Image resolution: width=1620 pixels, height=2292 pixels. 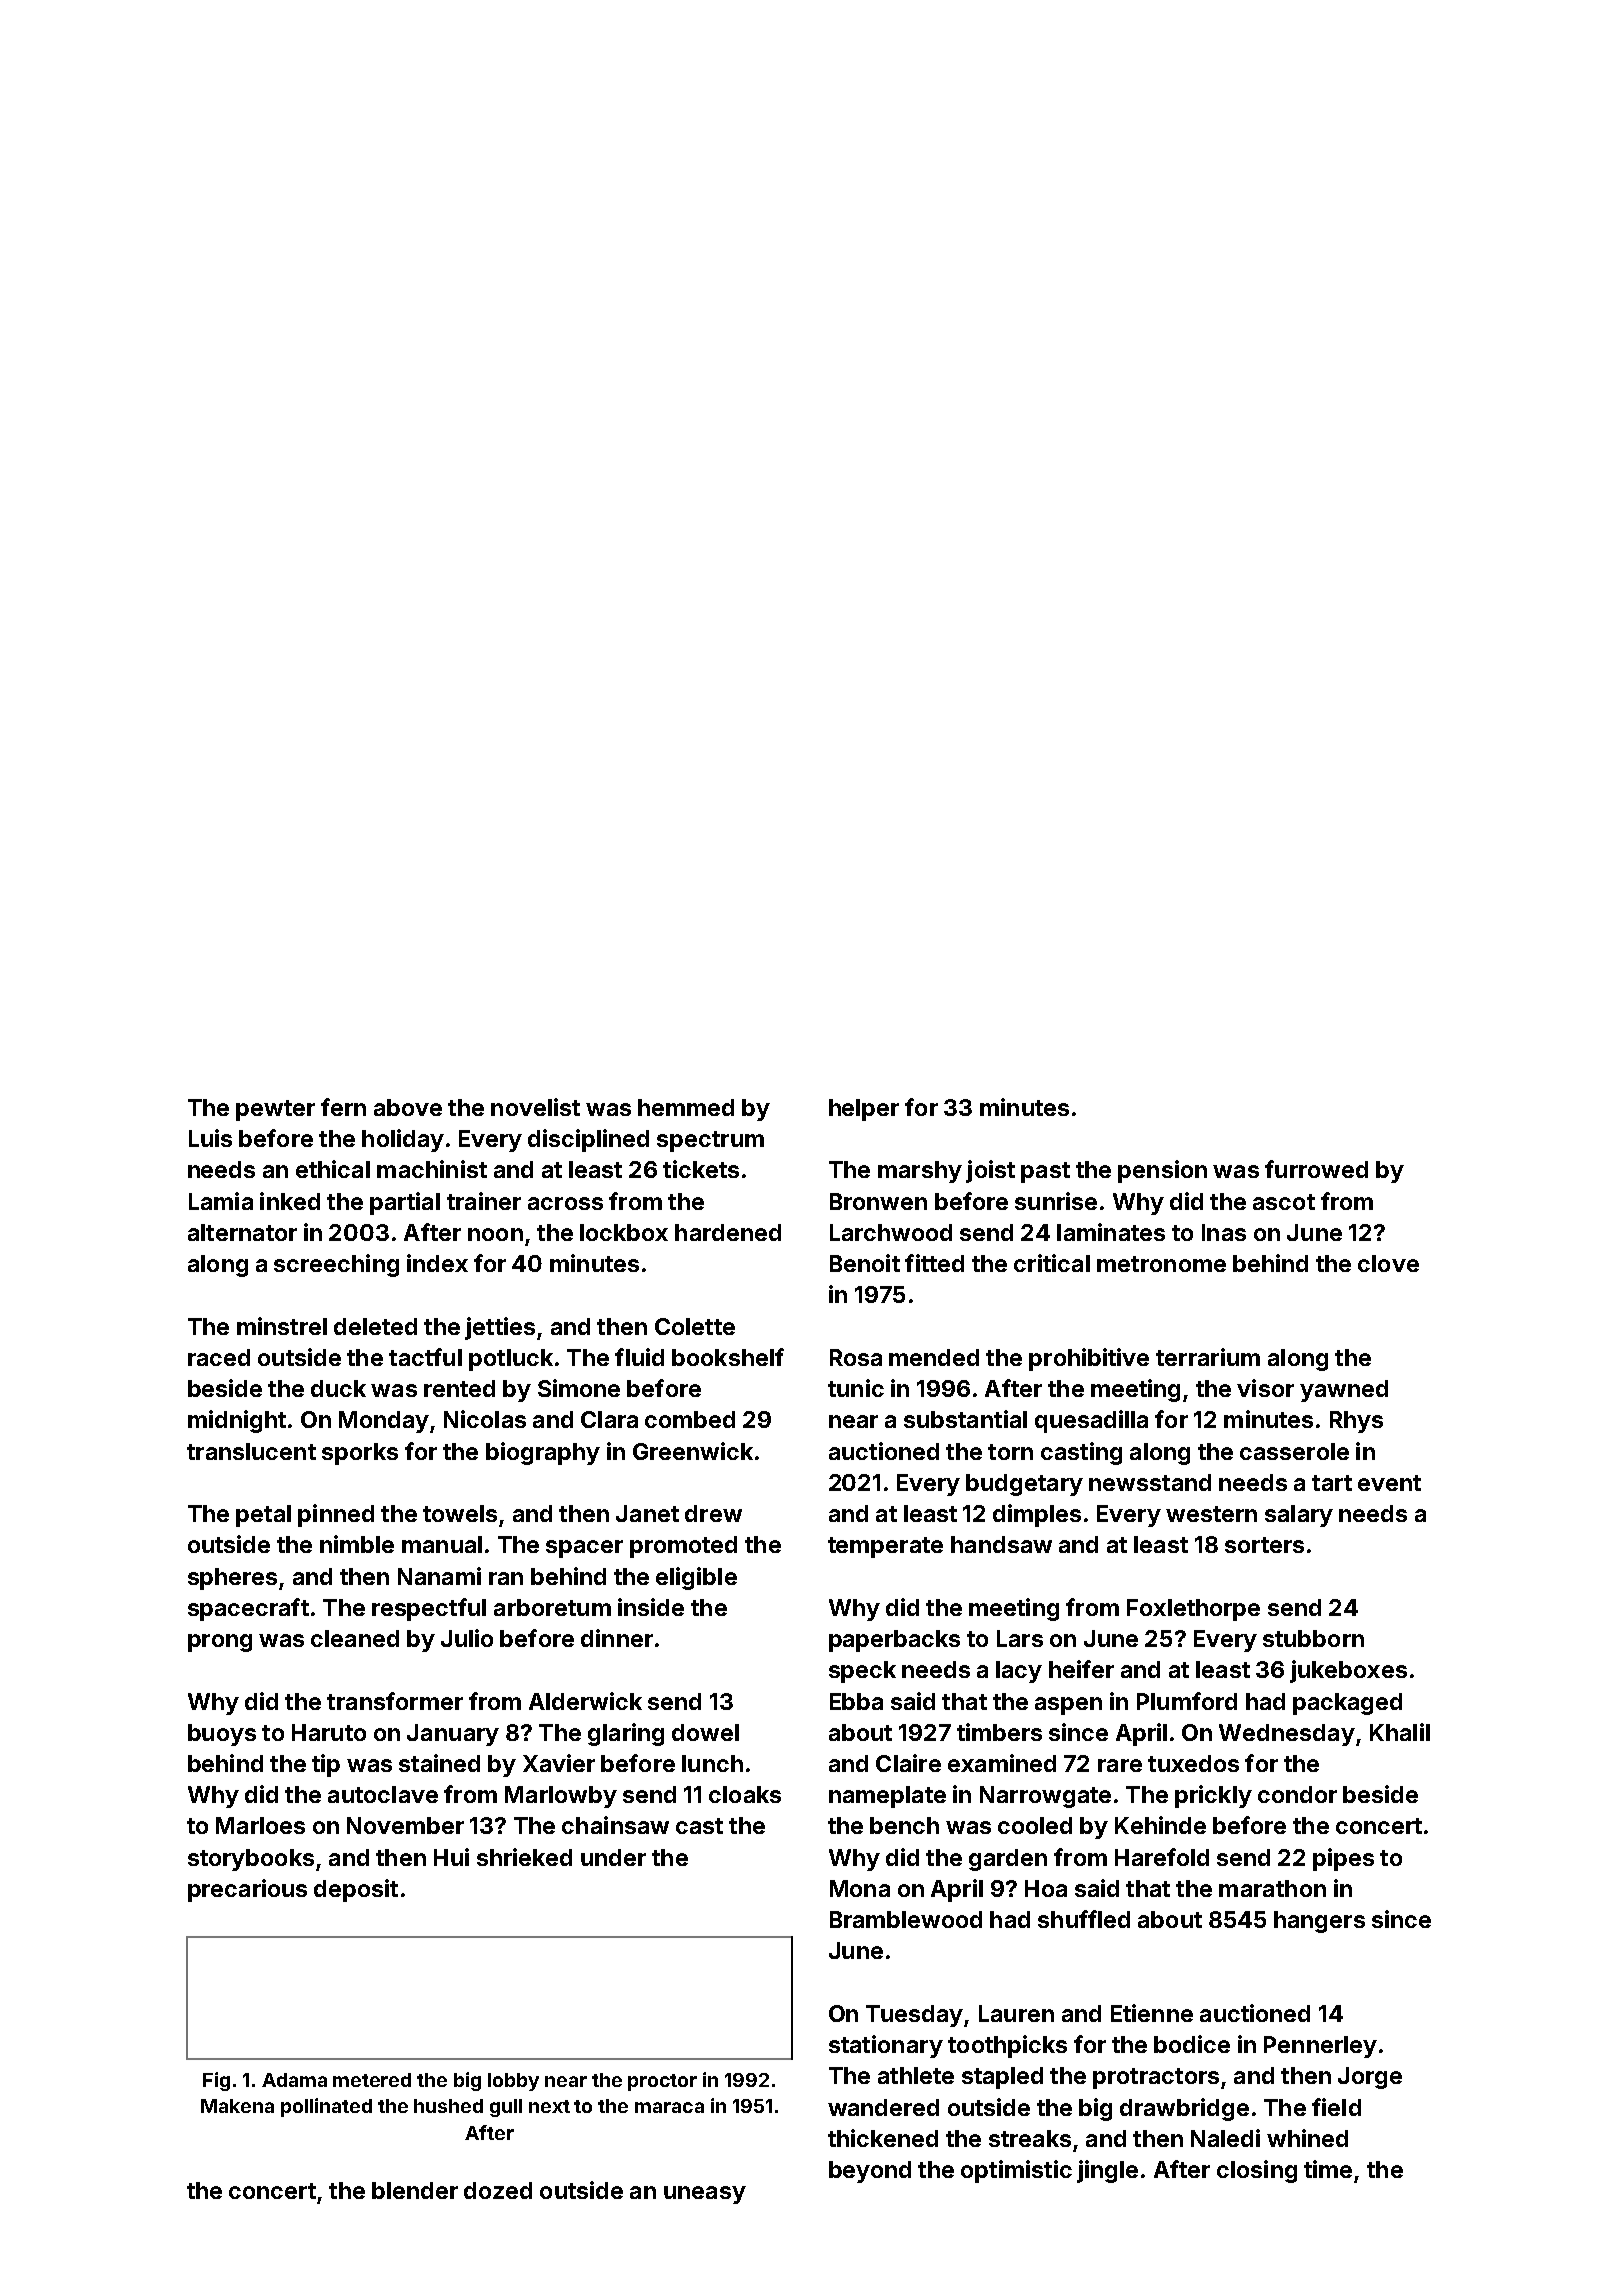 I want to click on dinner, so click(x=617, y=1638).
